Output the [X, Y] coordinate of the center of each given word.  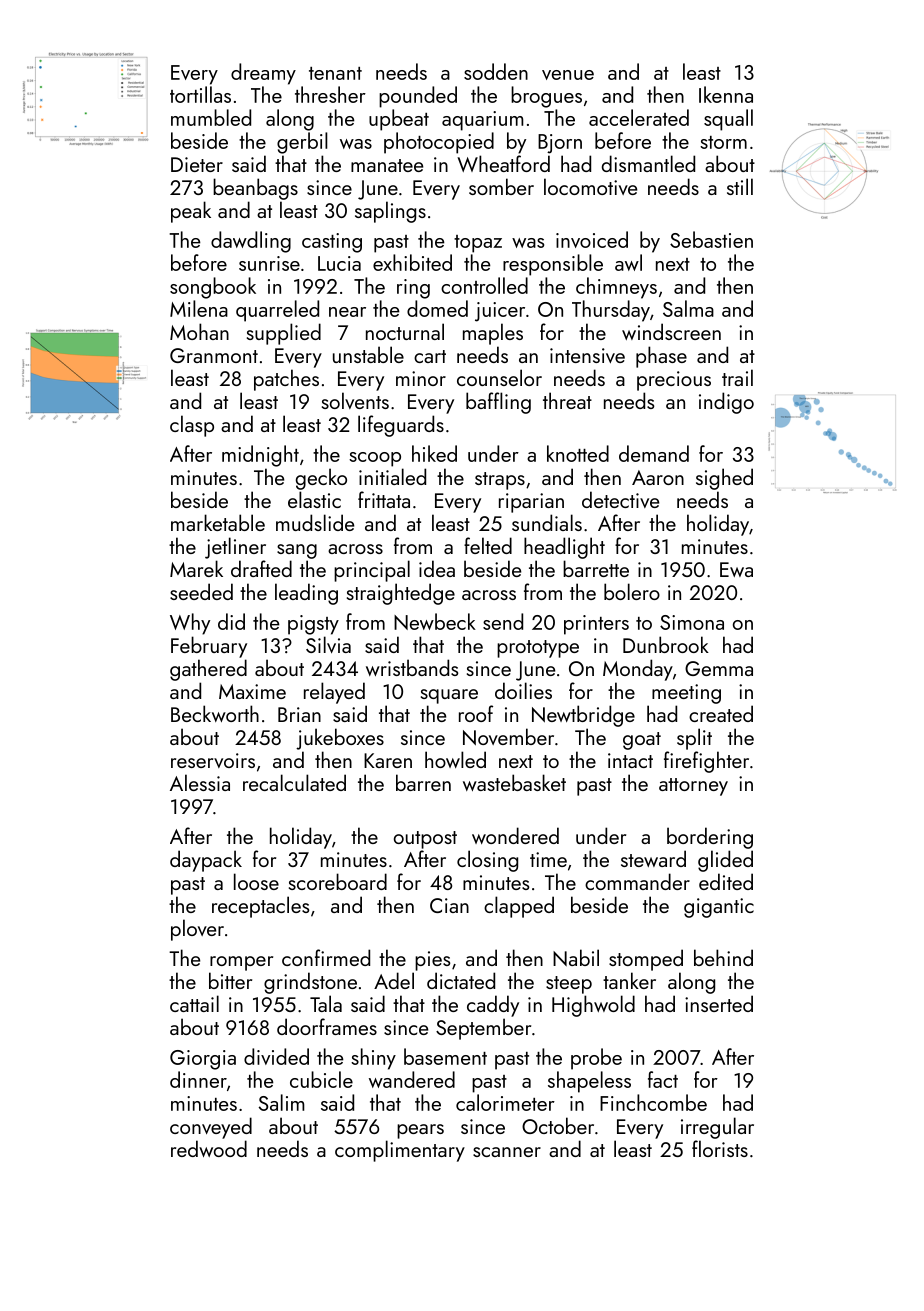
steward [653, 858]
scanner [507, 1152]
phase [661, 357]
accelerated [639, 117]
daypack [206, 861]
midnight [260, 456]
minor [421, 378]
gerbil [302, 143]
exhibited [412, 262]
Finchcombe [653, 1102]
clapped [519, 907]
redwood [209, 1148]
